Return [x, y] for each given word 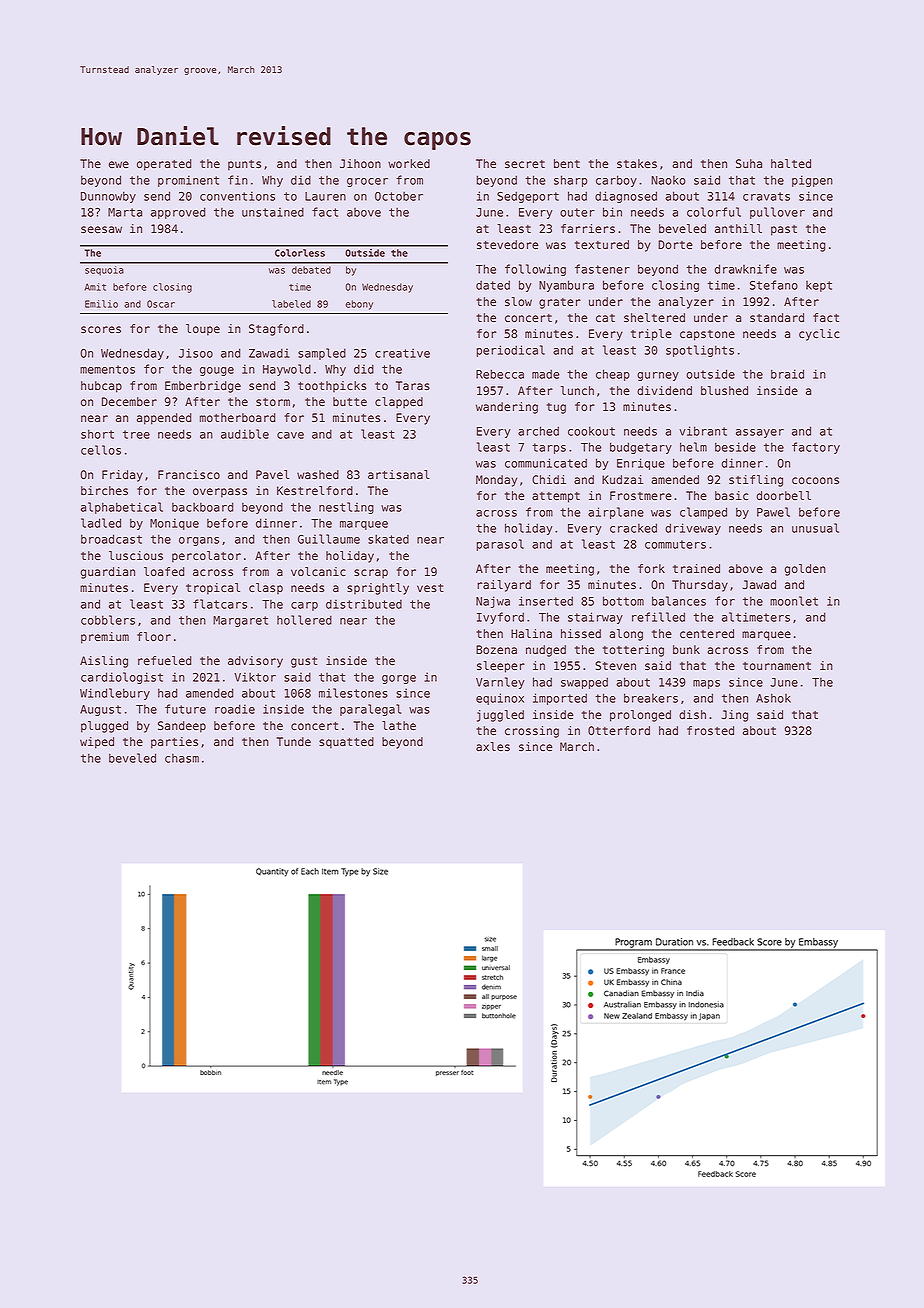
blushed [724, 390]
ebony [359, 305]
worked [409, 163]
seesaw [101, 229]
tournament [777, 666]
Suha [749, 163]
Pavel [272, 474]
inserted [546, 601]
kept [819, 286]
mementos [107, 369]
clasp [266, 589]
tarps [549, 448]
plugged [104, 727]
